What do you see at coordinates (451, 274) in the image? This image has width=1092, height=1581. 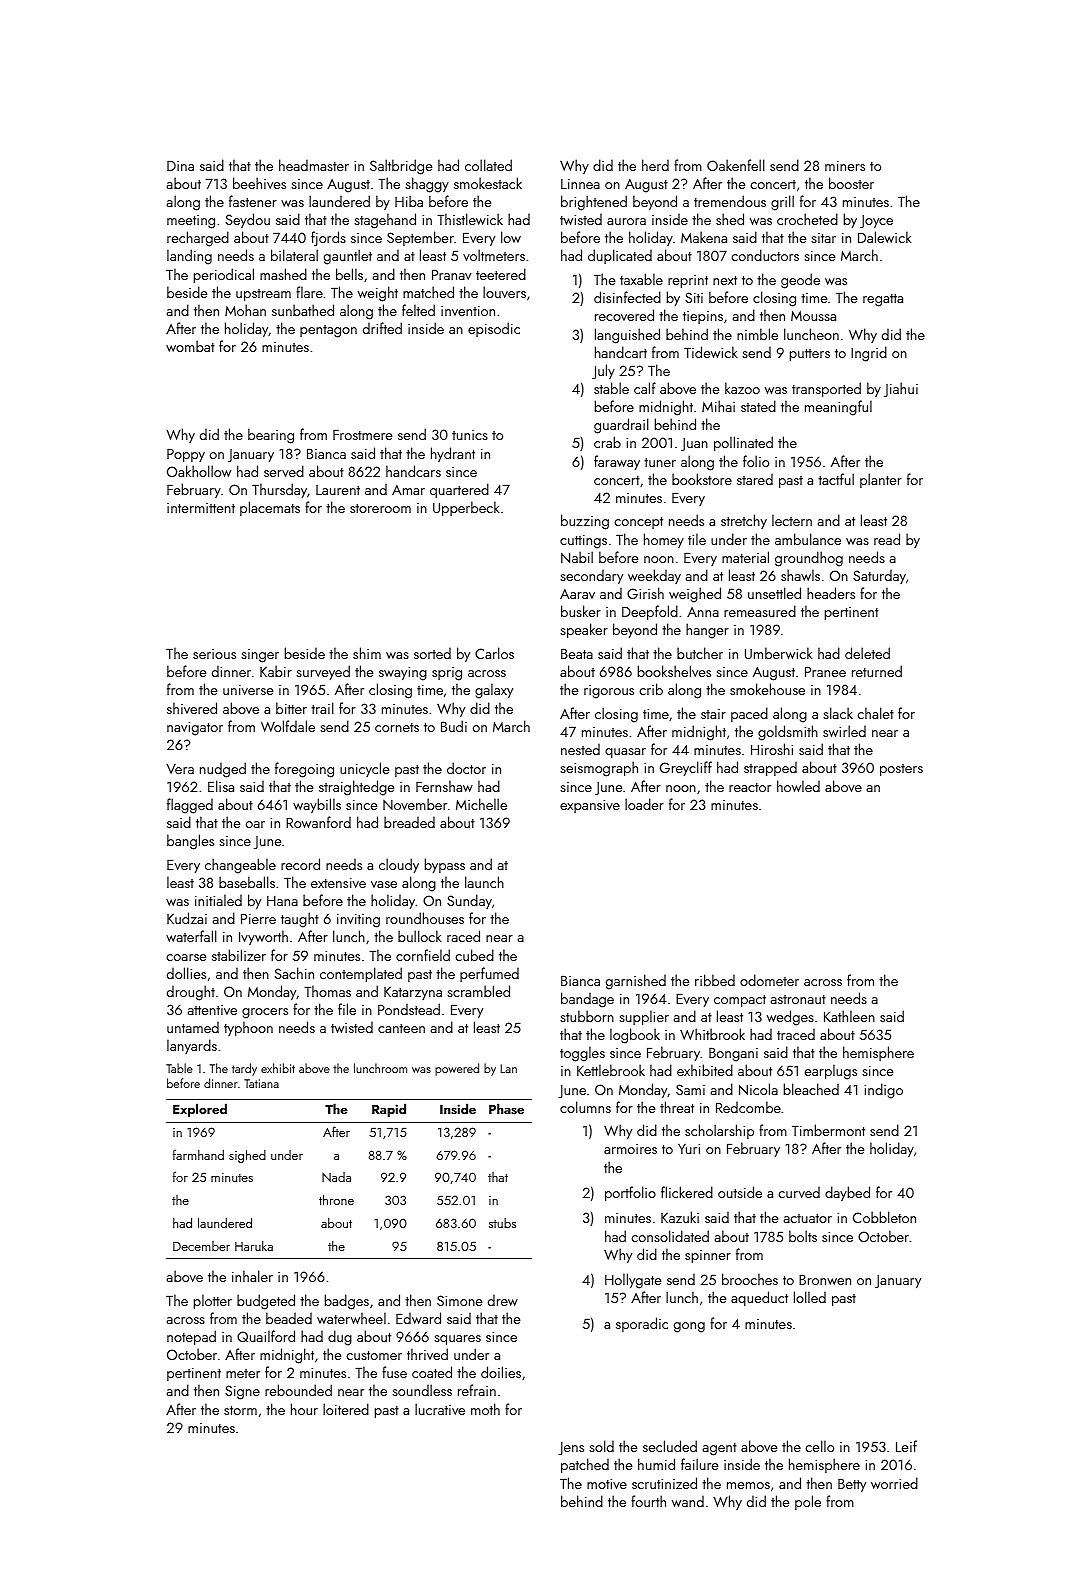 I see `Pranav` at bounding box center [451, 274].
